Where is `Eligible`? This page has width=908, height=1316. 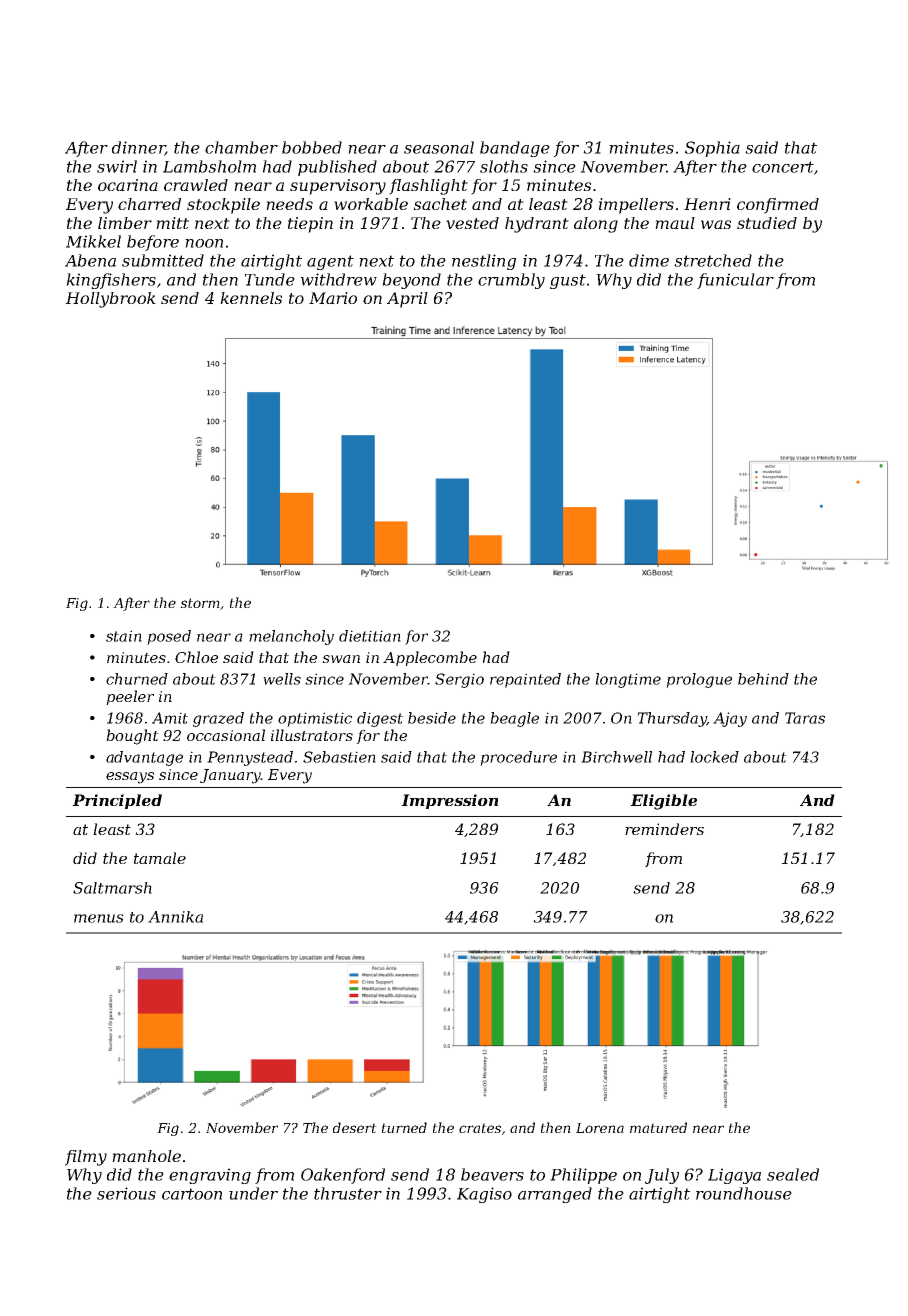
Eligible is located at coordinates (663, 802).
